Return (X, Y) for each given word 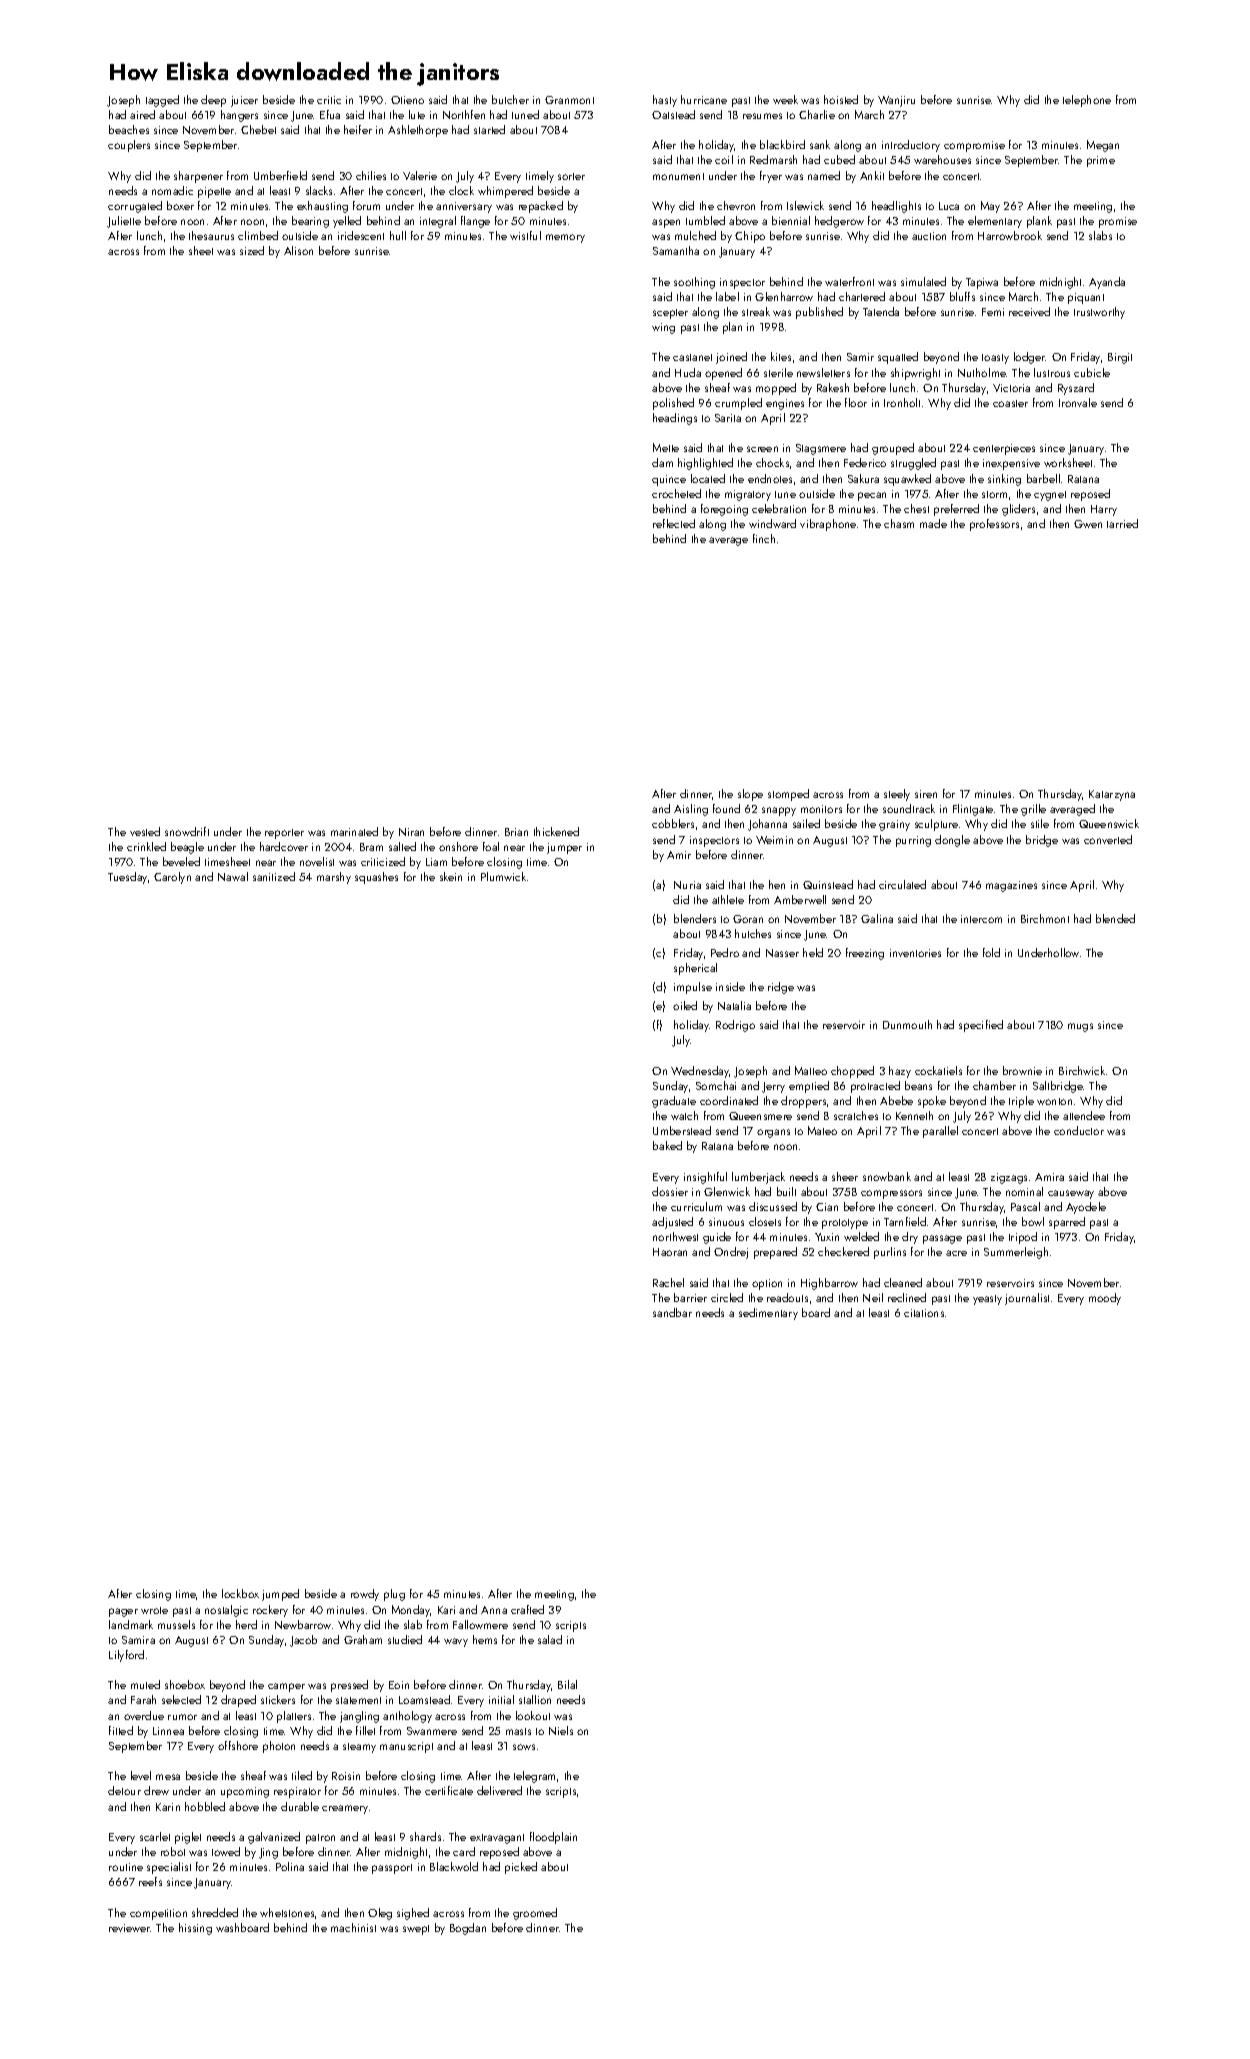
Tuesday (127, 878)
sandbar (672, 1312)
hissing (195, 1929)
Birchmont (1045, 918)
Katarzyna (1112, 795)
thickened (556, 831)
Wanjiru (896, 101)
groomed (535, 1914)
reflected (674, 523)
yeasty (987, 1300)
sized (252, 250)
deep (213, 101)
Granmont (569, 100)
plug (394, 1595)
